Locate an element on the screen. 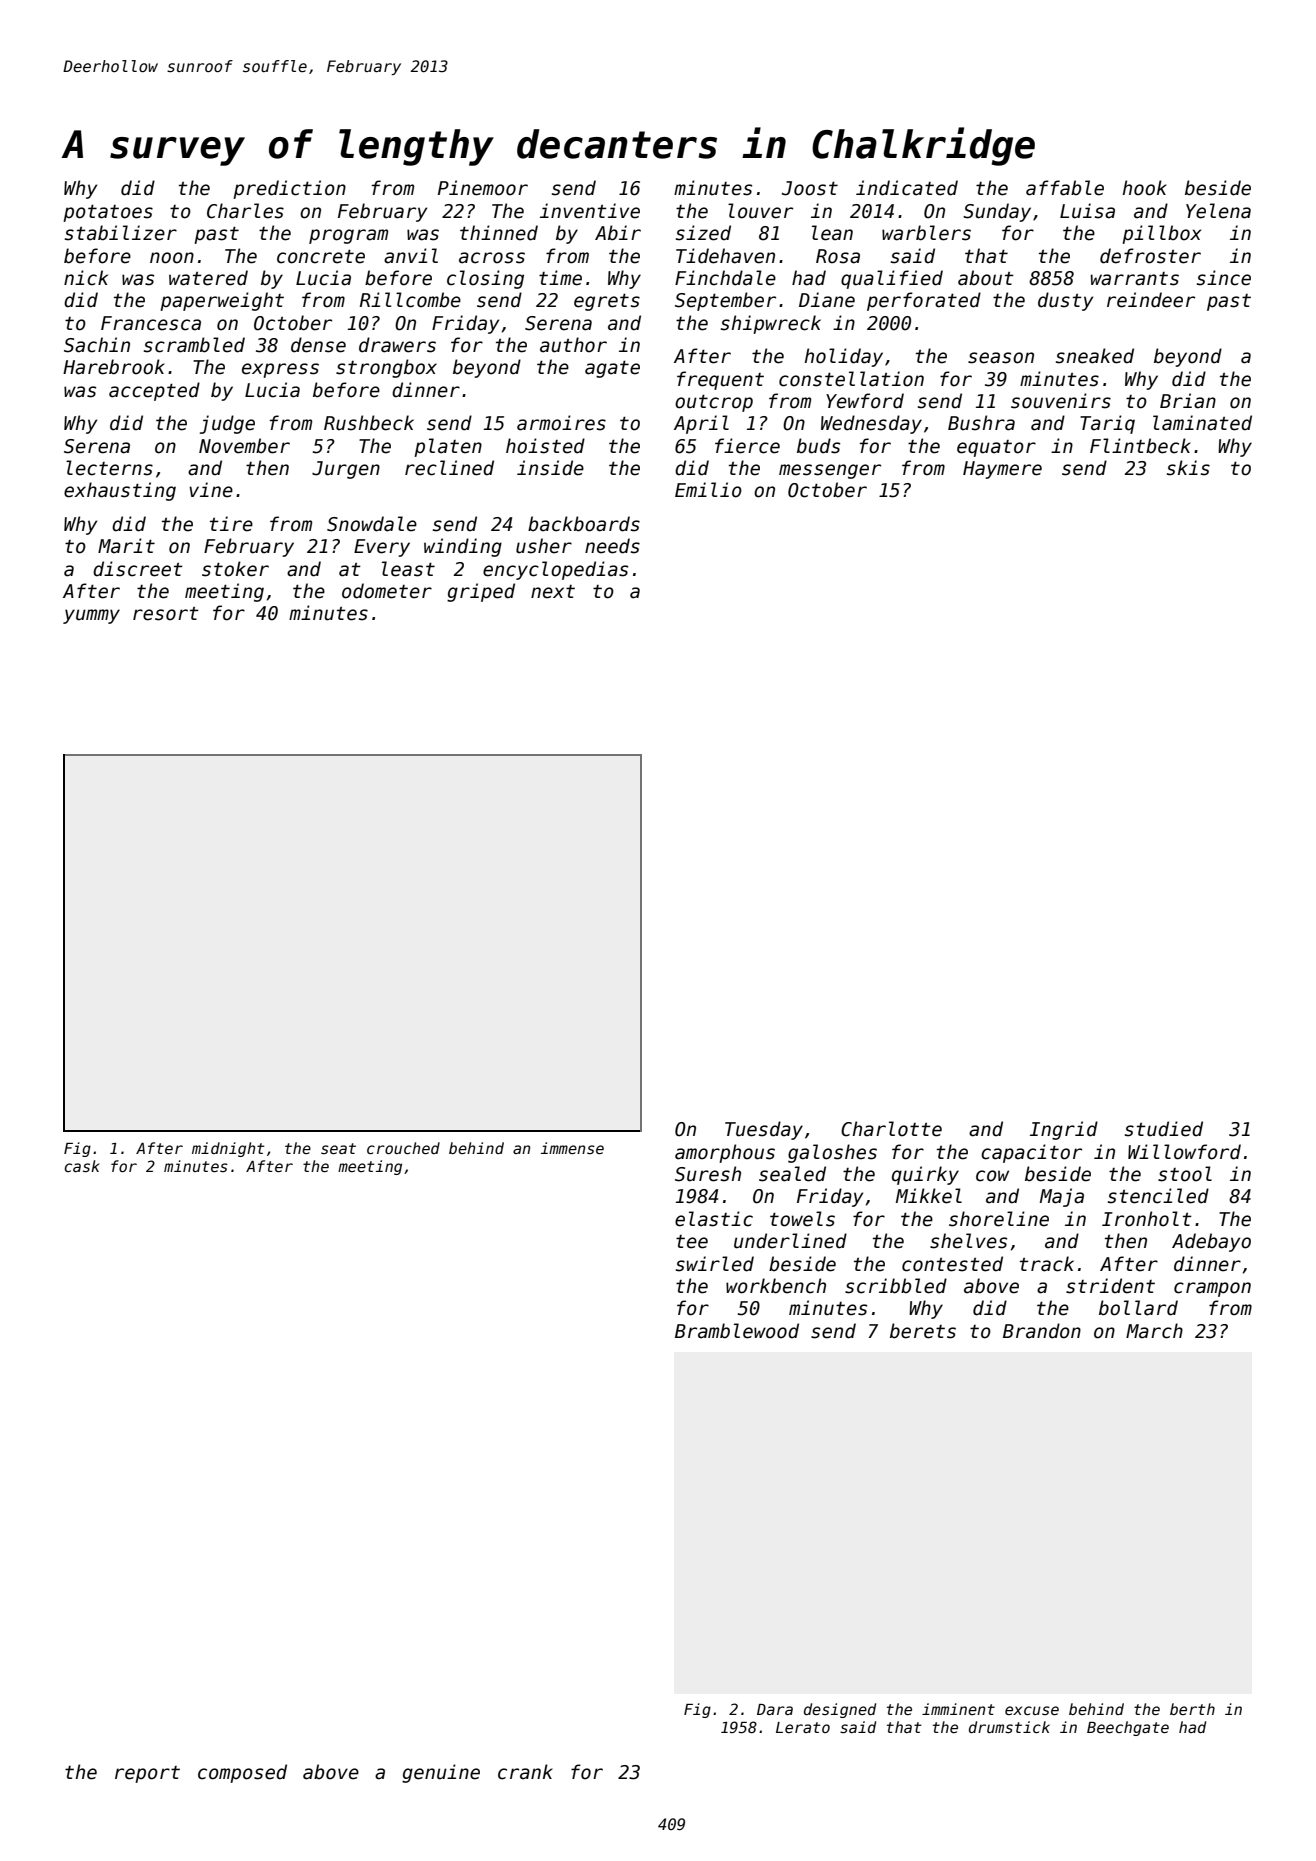 The height and width of the screenshot is (1861, 1316). studied is located at coordinates (1164, 1129).
